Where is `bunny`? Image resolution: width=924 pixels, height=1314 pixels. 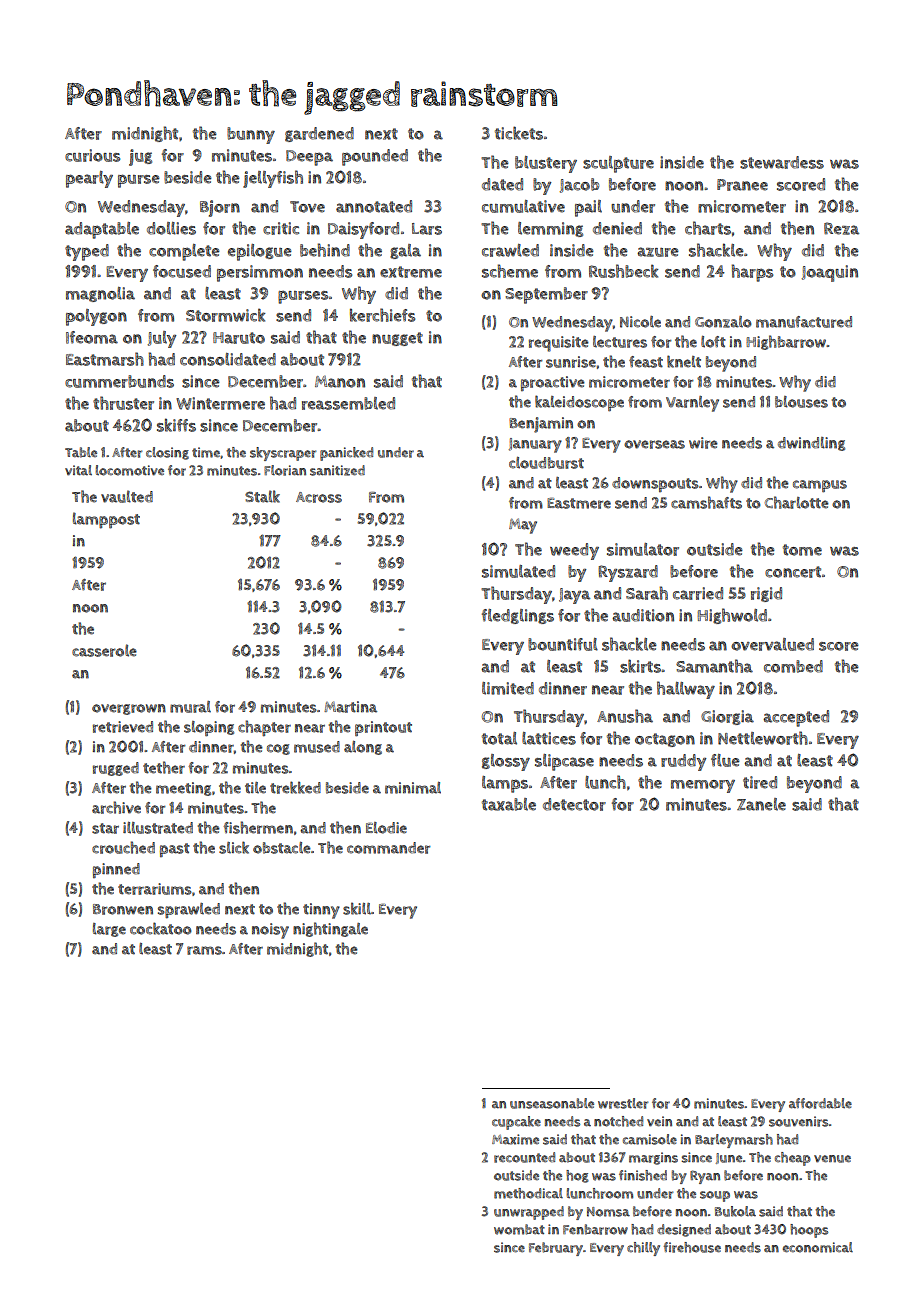 bunny is located at coordinates (251, 135).
